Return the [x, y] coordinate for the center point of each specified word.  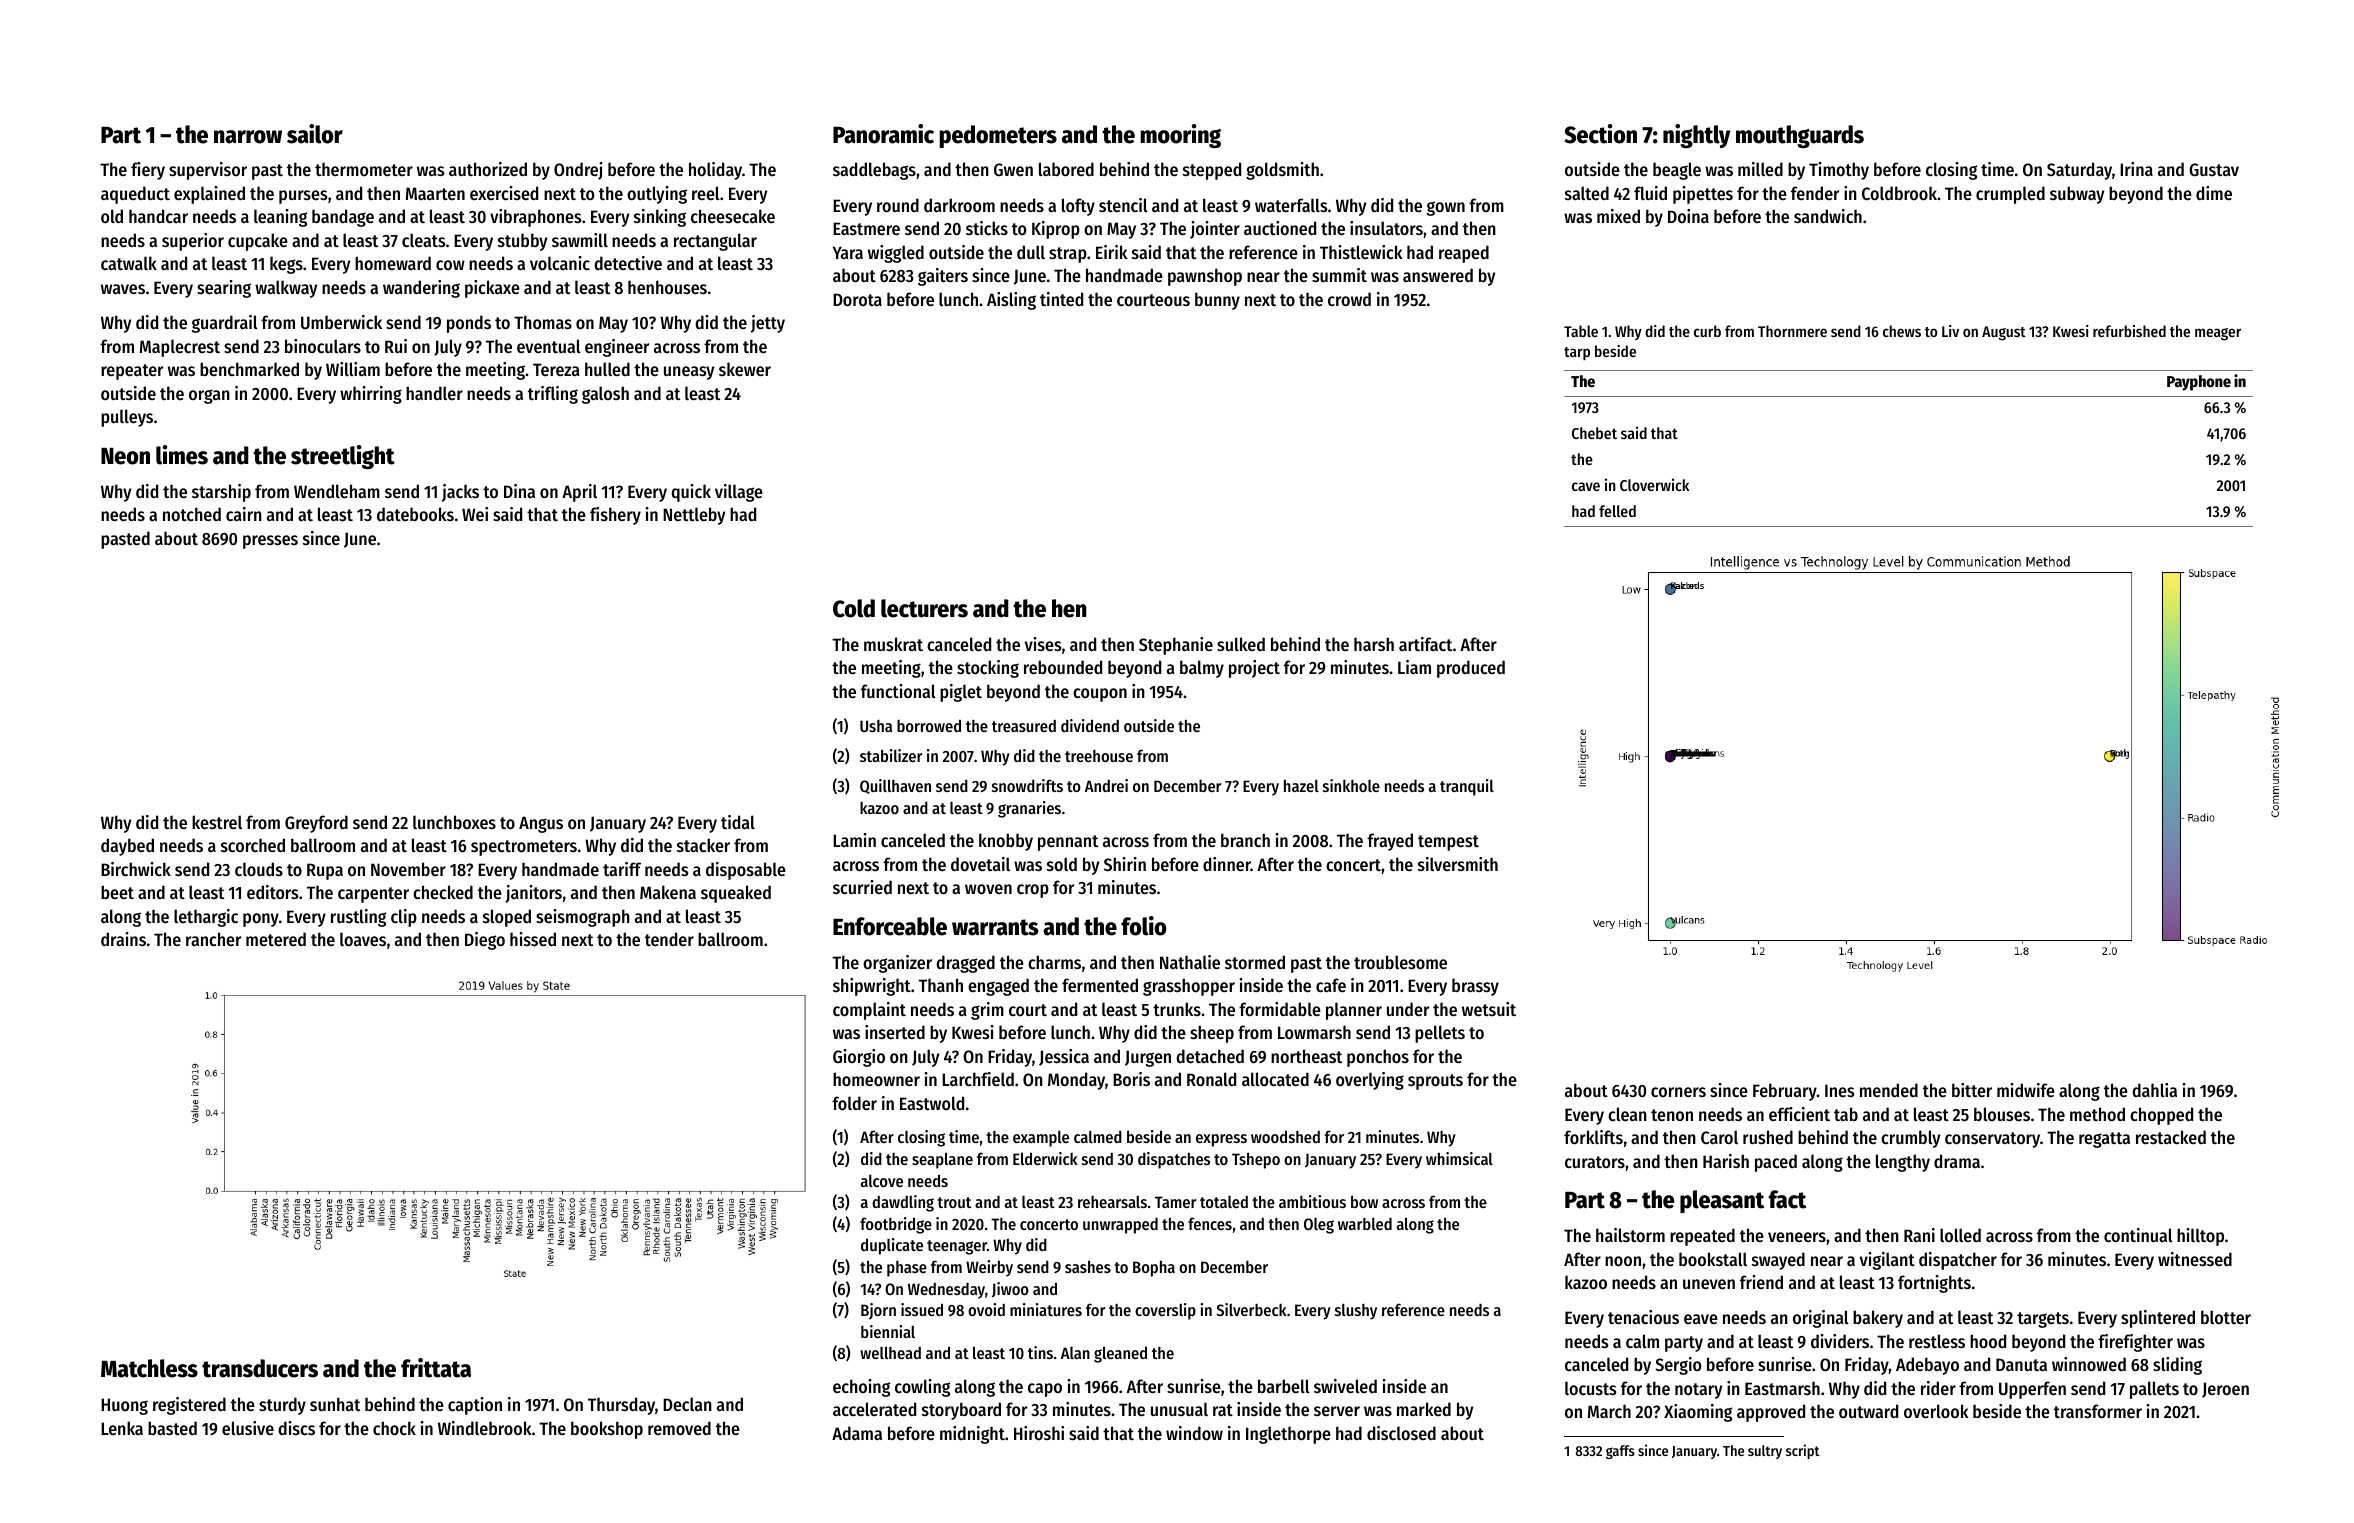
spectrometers [524, 848]
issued [922, 1309]
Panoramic [883, 134]
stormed [1255, 962]
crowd [1349, 299]
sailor [315, 134]
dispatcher [1958, 1261]
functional [898, 691]
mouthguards [1800, 136]
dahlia [2154, 1090]
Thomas [543, 322]
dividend [1090, 725]
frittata [436, 1368]
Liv [1950, 331]
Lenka [122, 1428]
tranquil [1467, 787]
